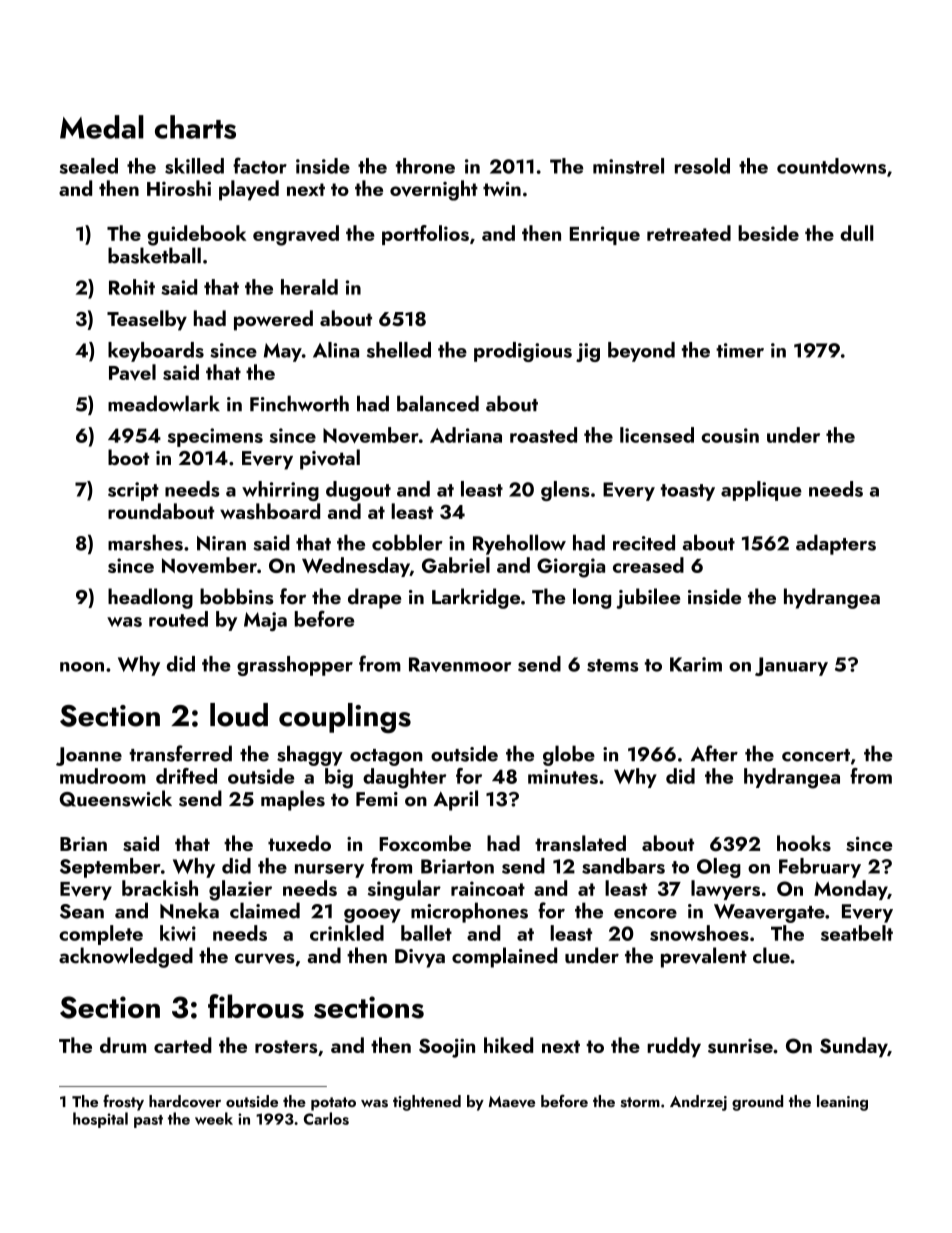 The width and height of the image is (952, 1233). I want to click on specimens, so click(215, 437).
